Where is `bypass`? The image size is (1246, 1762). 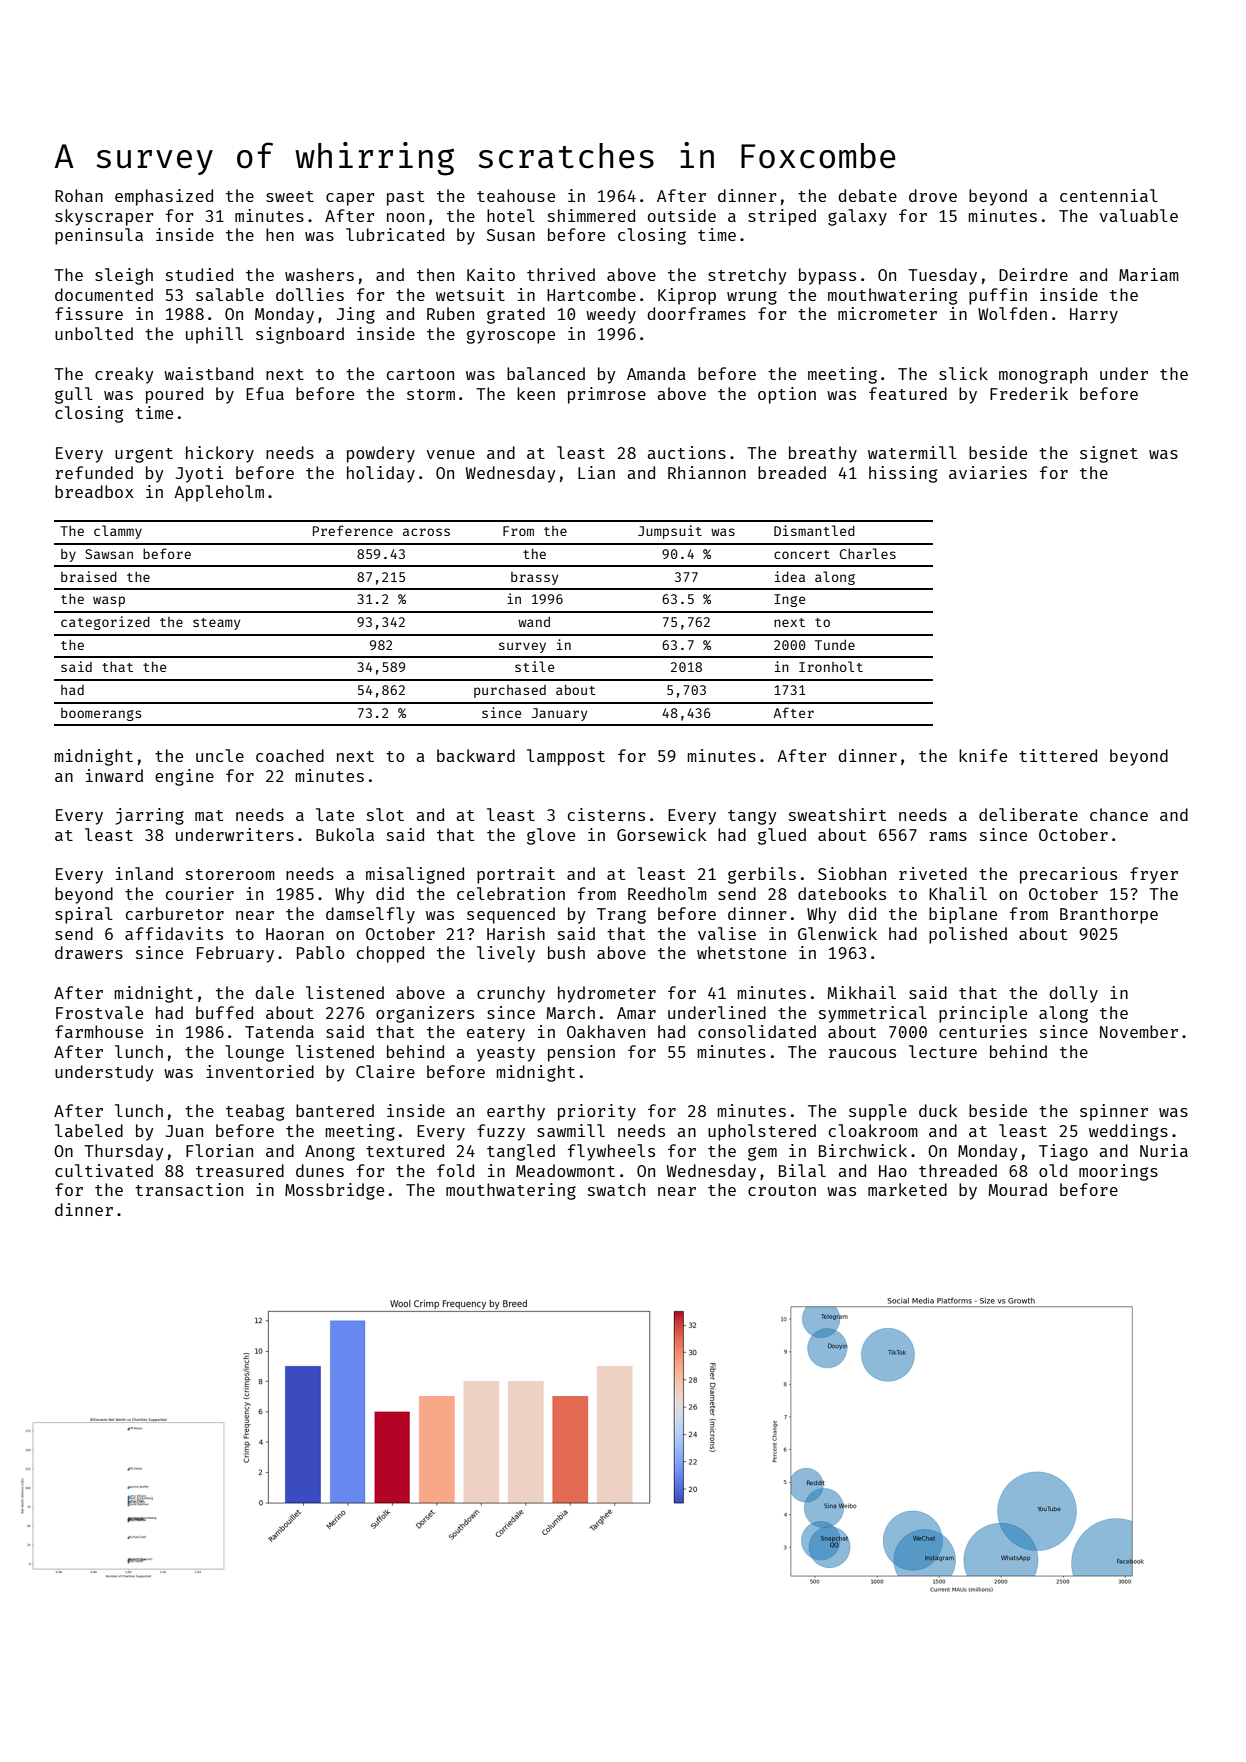
bypass is located at coordinates (827, 276).
